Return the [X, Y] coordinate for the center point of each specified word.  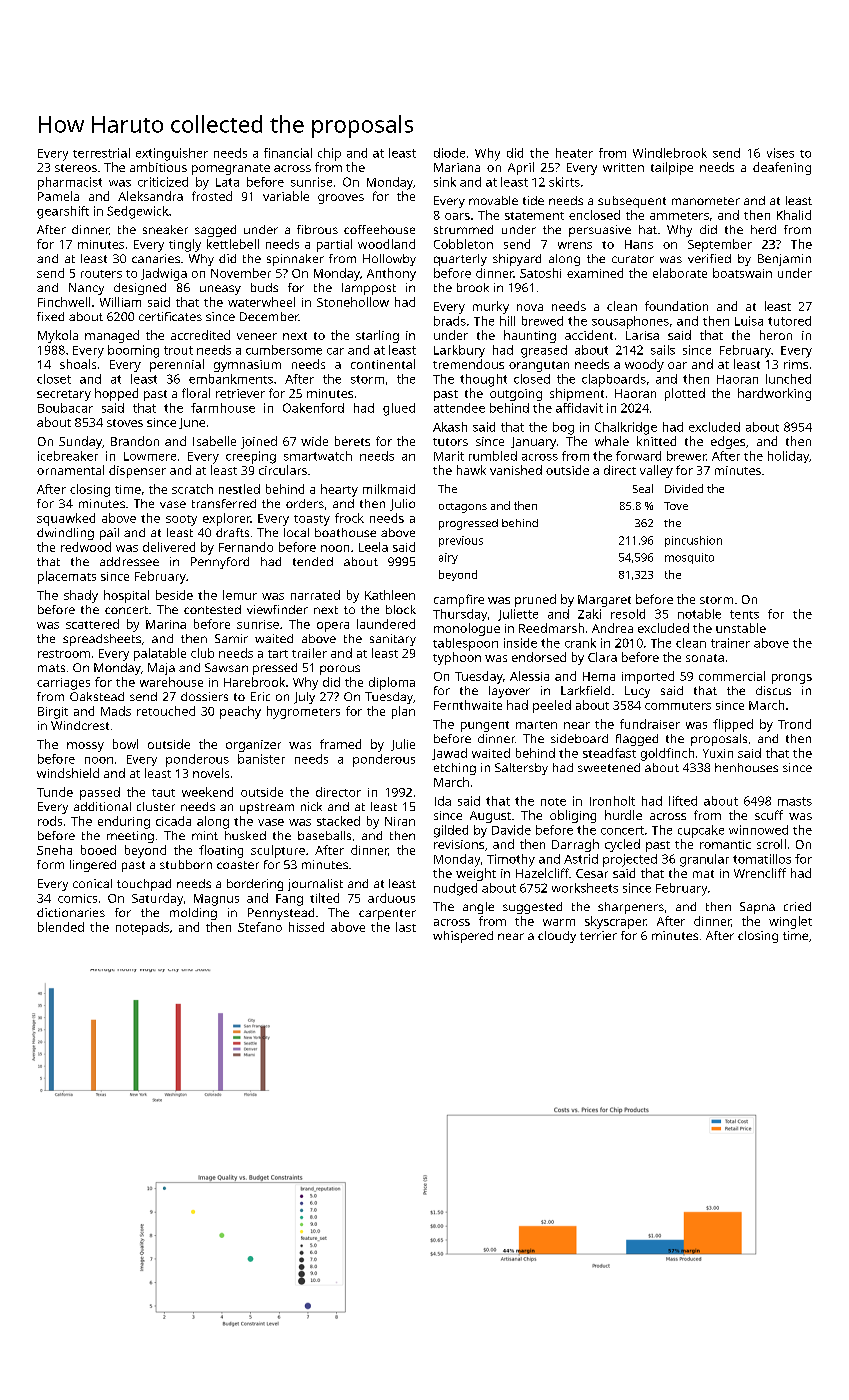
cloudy [557, 937]
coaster [238, 865]
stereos [76, 168]
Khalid [794, 215]
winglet [790, 922]
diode [449, 153]
